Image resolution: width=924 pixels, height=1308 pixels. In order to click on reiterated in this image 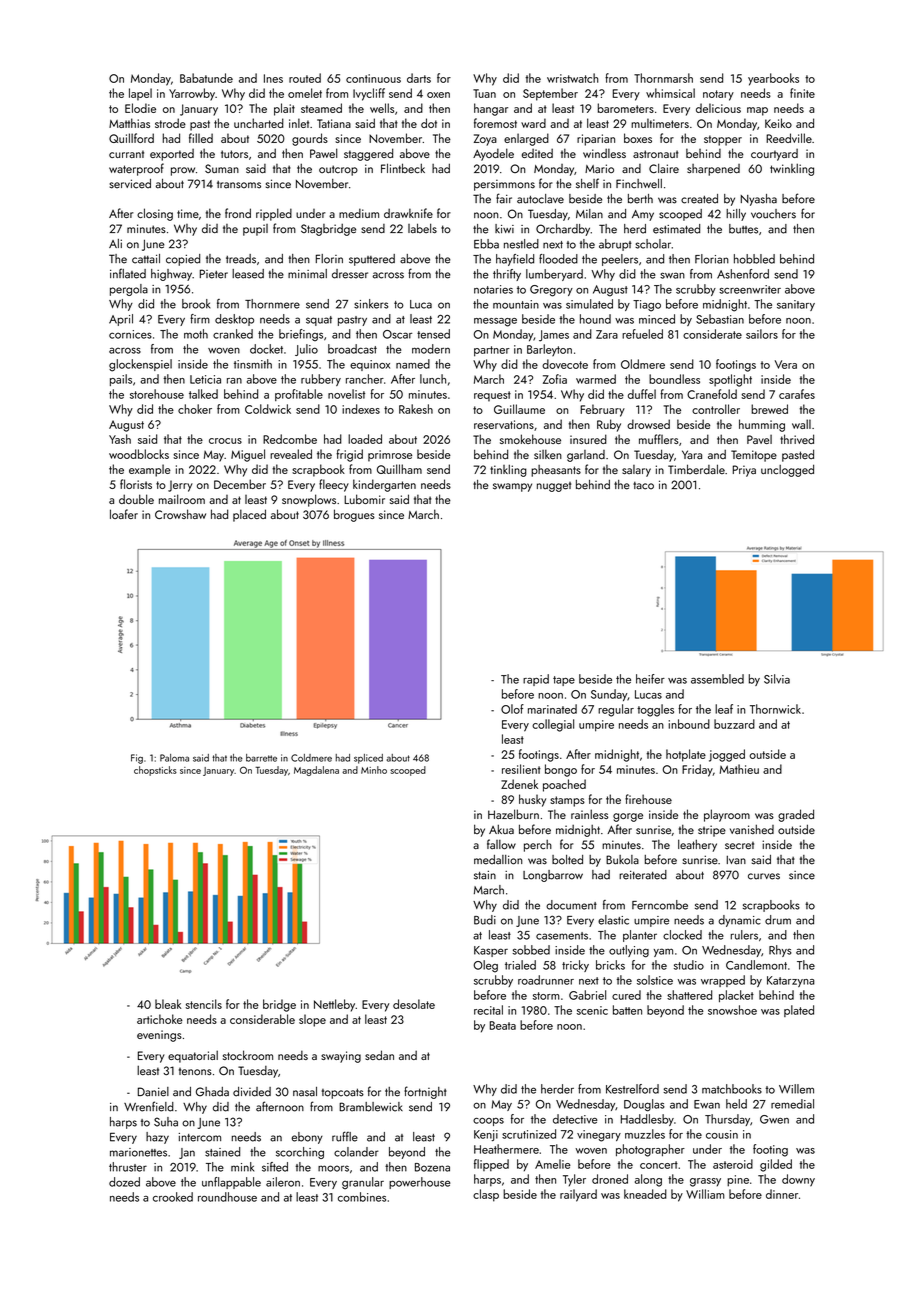, I will do `click(643, 875)`.
